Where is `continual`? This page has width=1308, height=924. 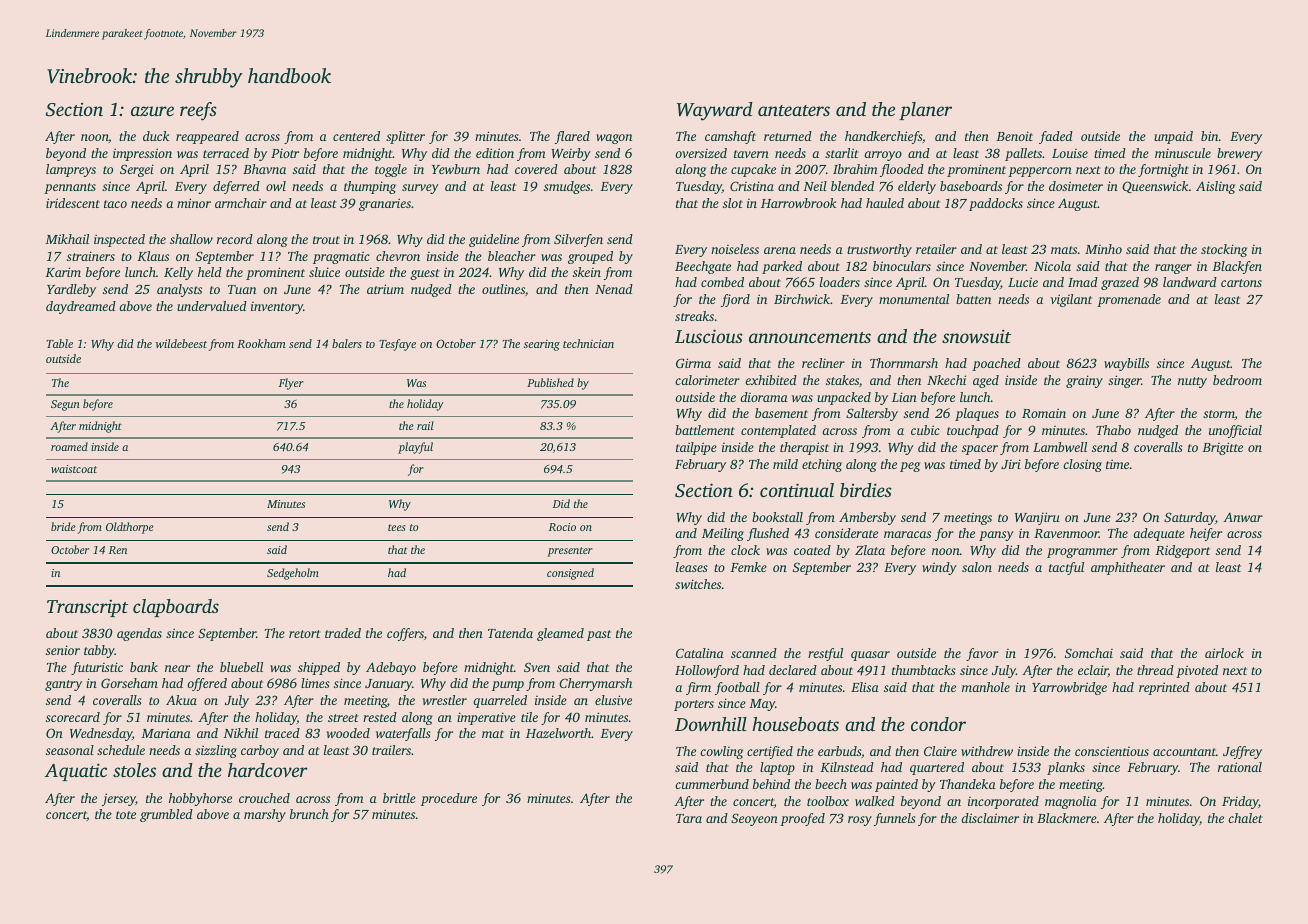
continual is located at coordinates (797, 490).
